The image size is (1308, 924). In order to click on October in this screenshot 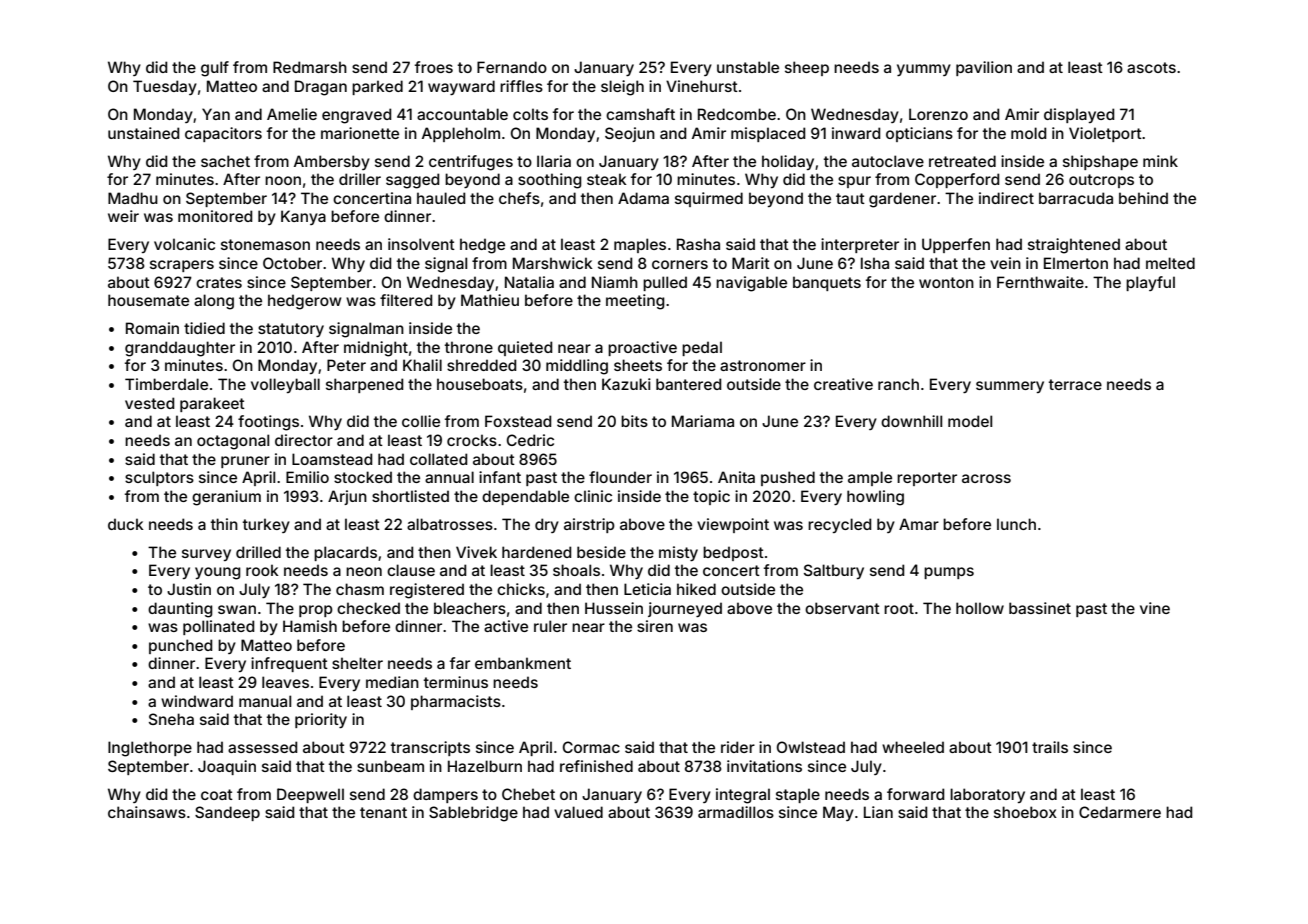, I will do `click(292, 263)`.
